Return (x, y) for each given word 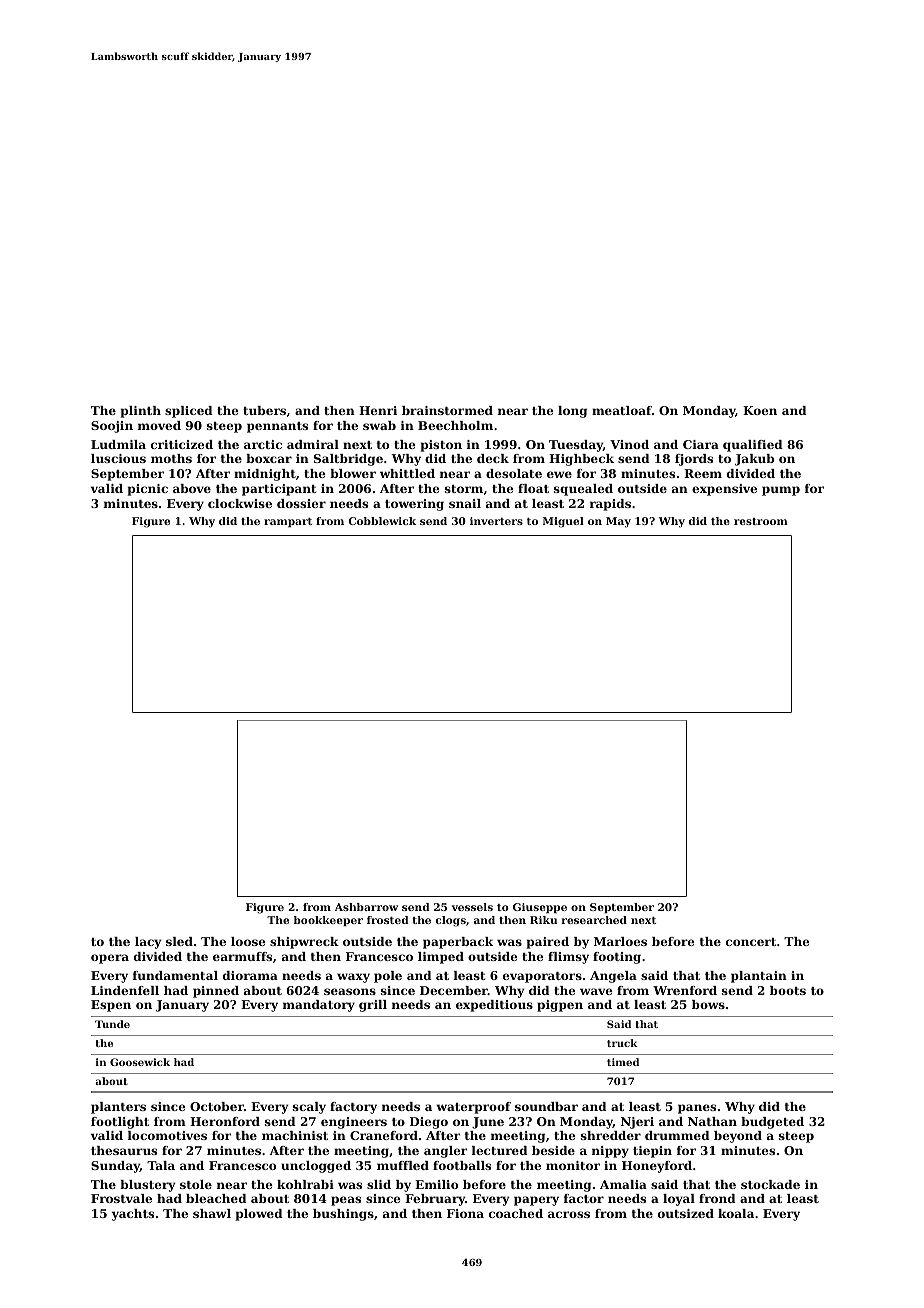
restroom (761, 521)
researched (594, 920)
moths (171, 458)
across (569, 1214)
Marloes (620, 941)
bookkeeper (328, 921)
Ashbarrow (366, 907)
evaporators (542, 977)
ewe (559, 474)
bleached (216, 1198)
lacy (148, 943)
